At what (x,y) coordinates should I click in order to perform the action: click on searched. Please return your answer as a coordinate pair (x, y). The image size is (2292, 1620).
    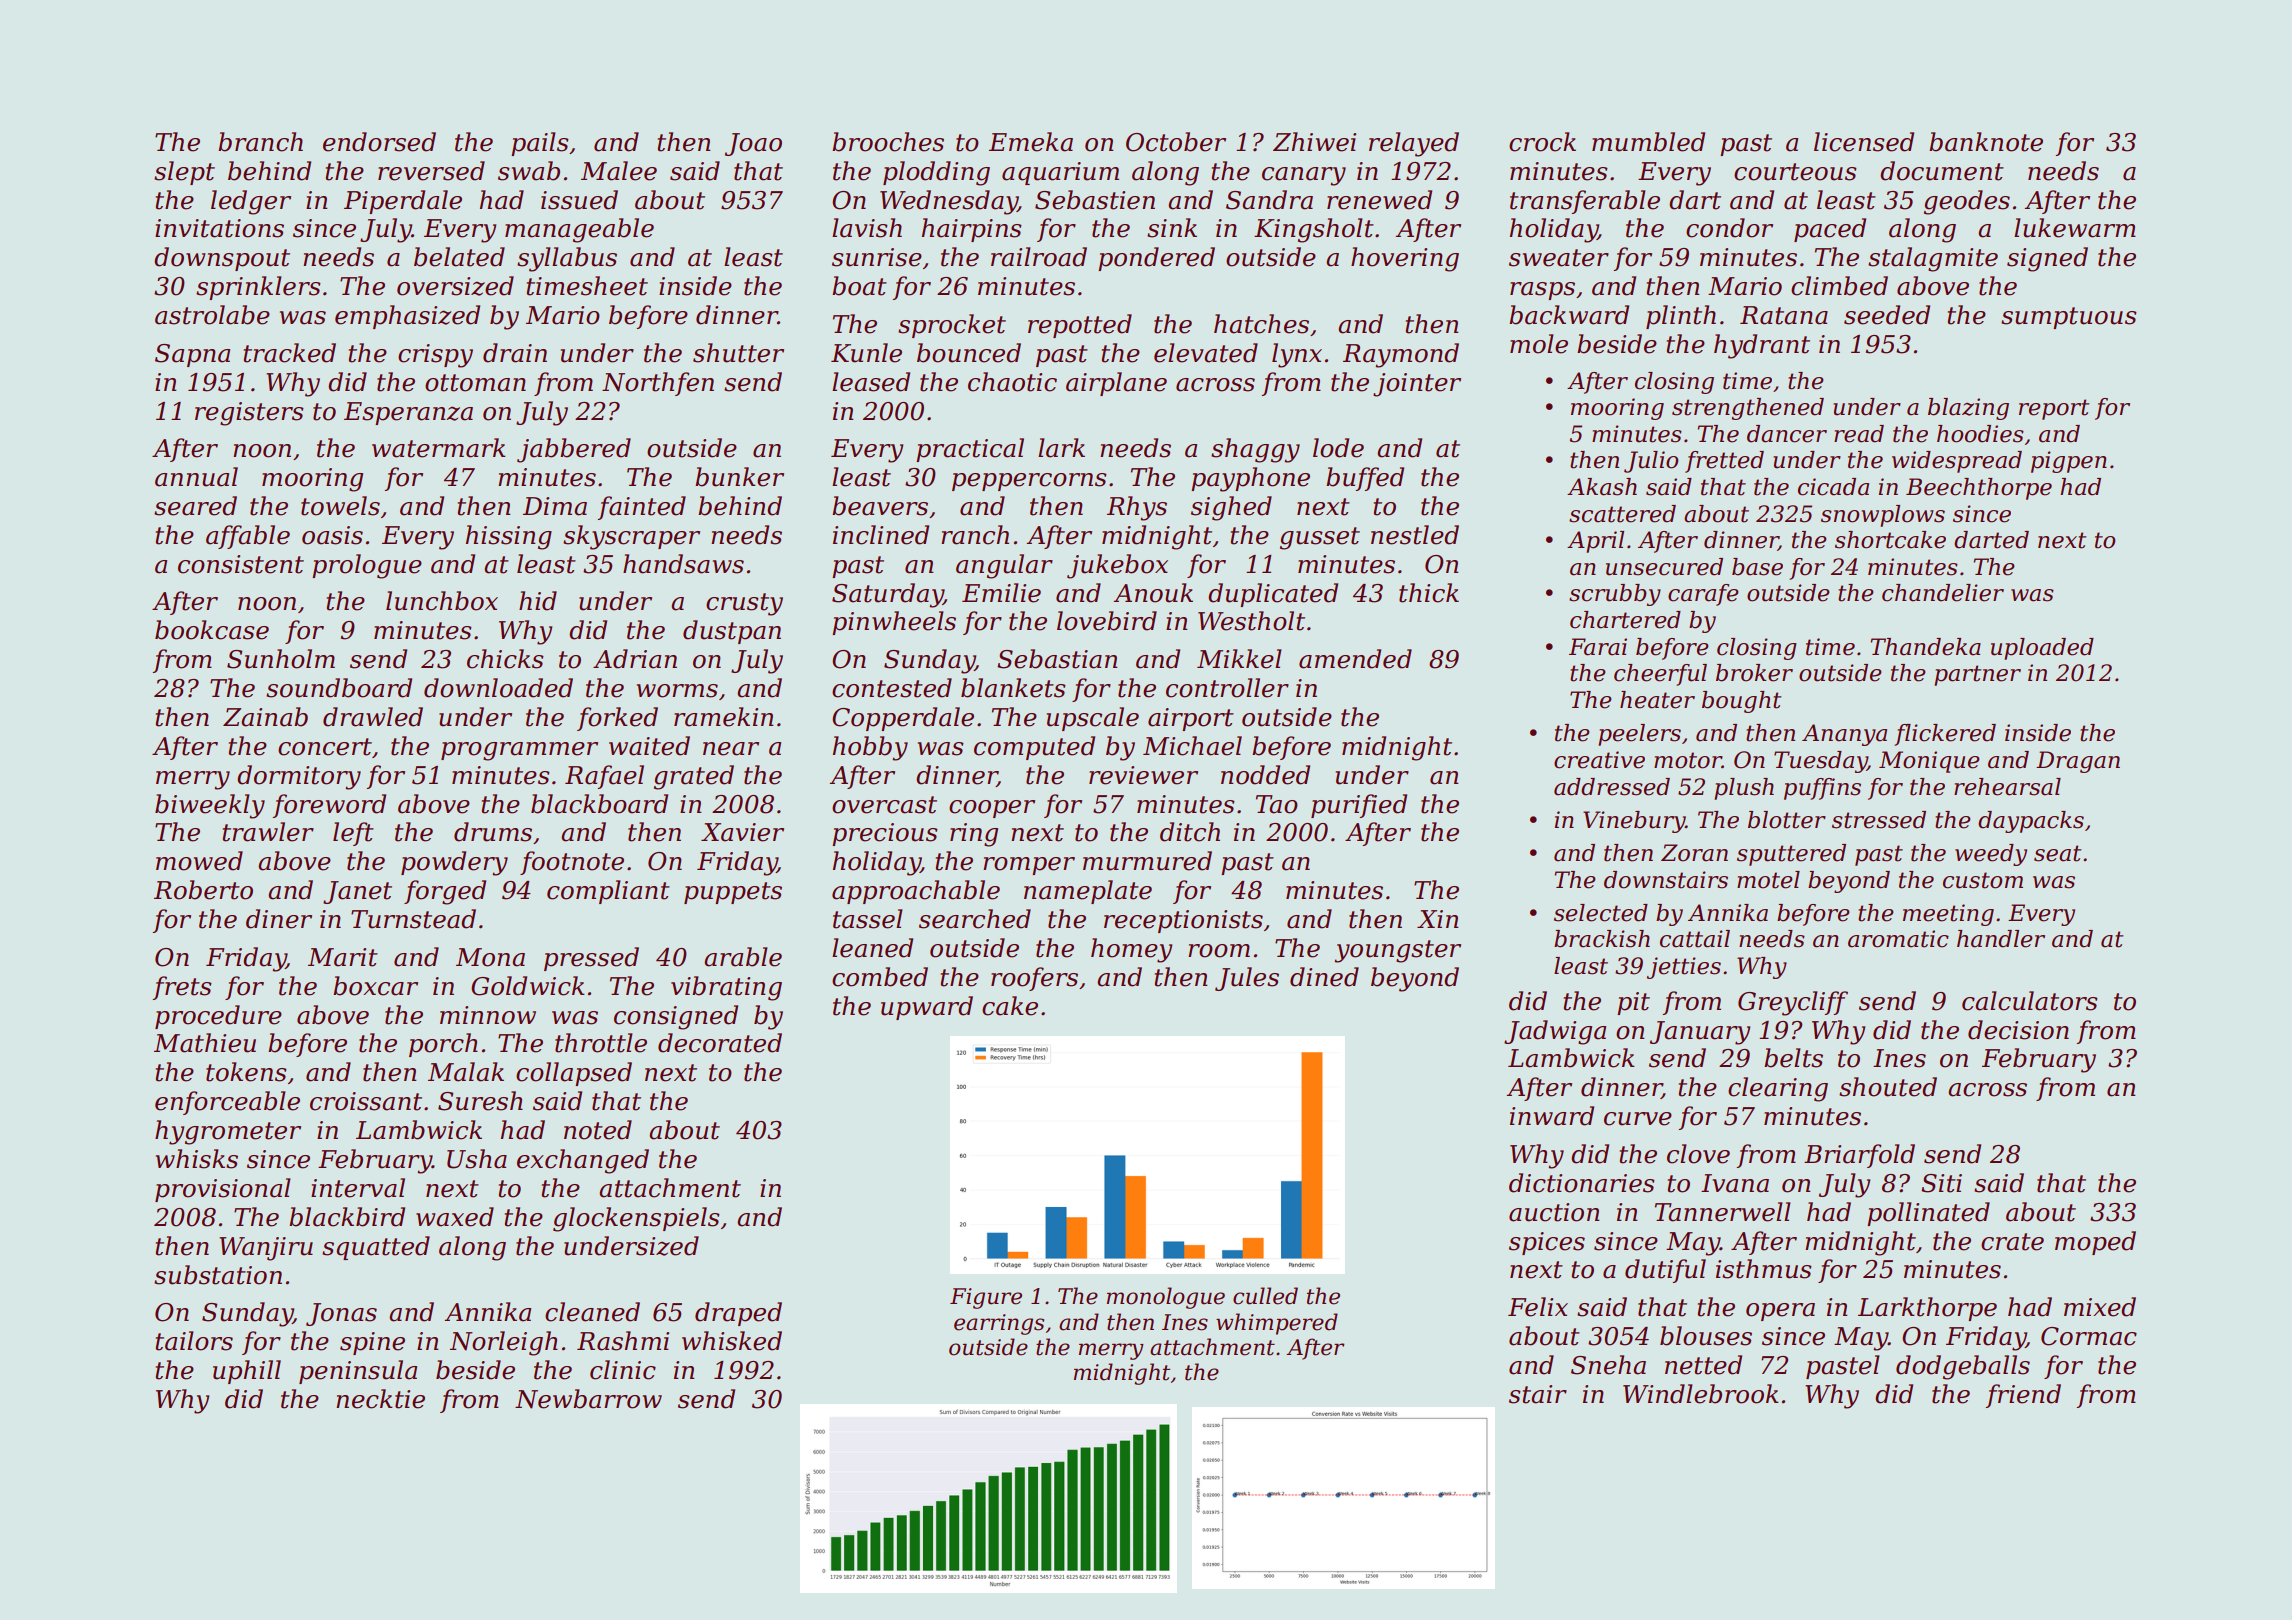
    Looking at the image, I should click on (975, 919).
